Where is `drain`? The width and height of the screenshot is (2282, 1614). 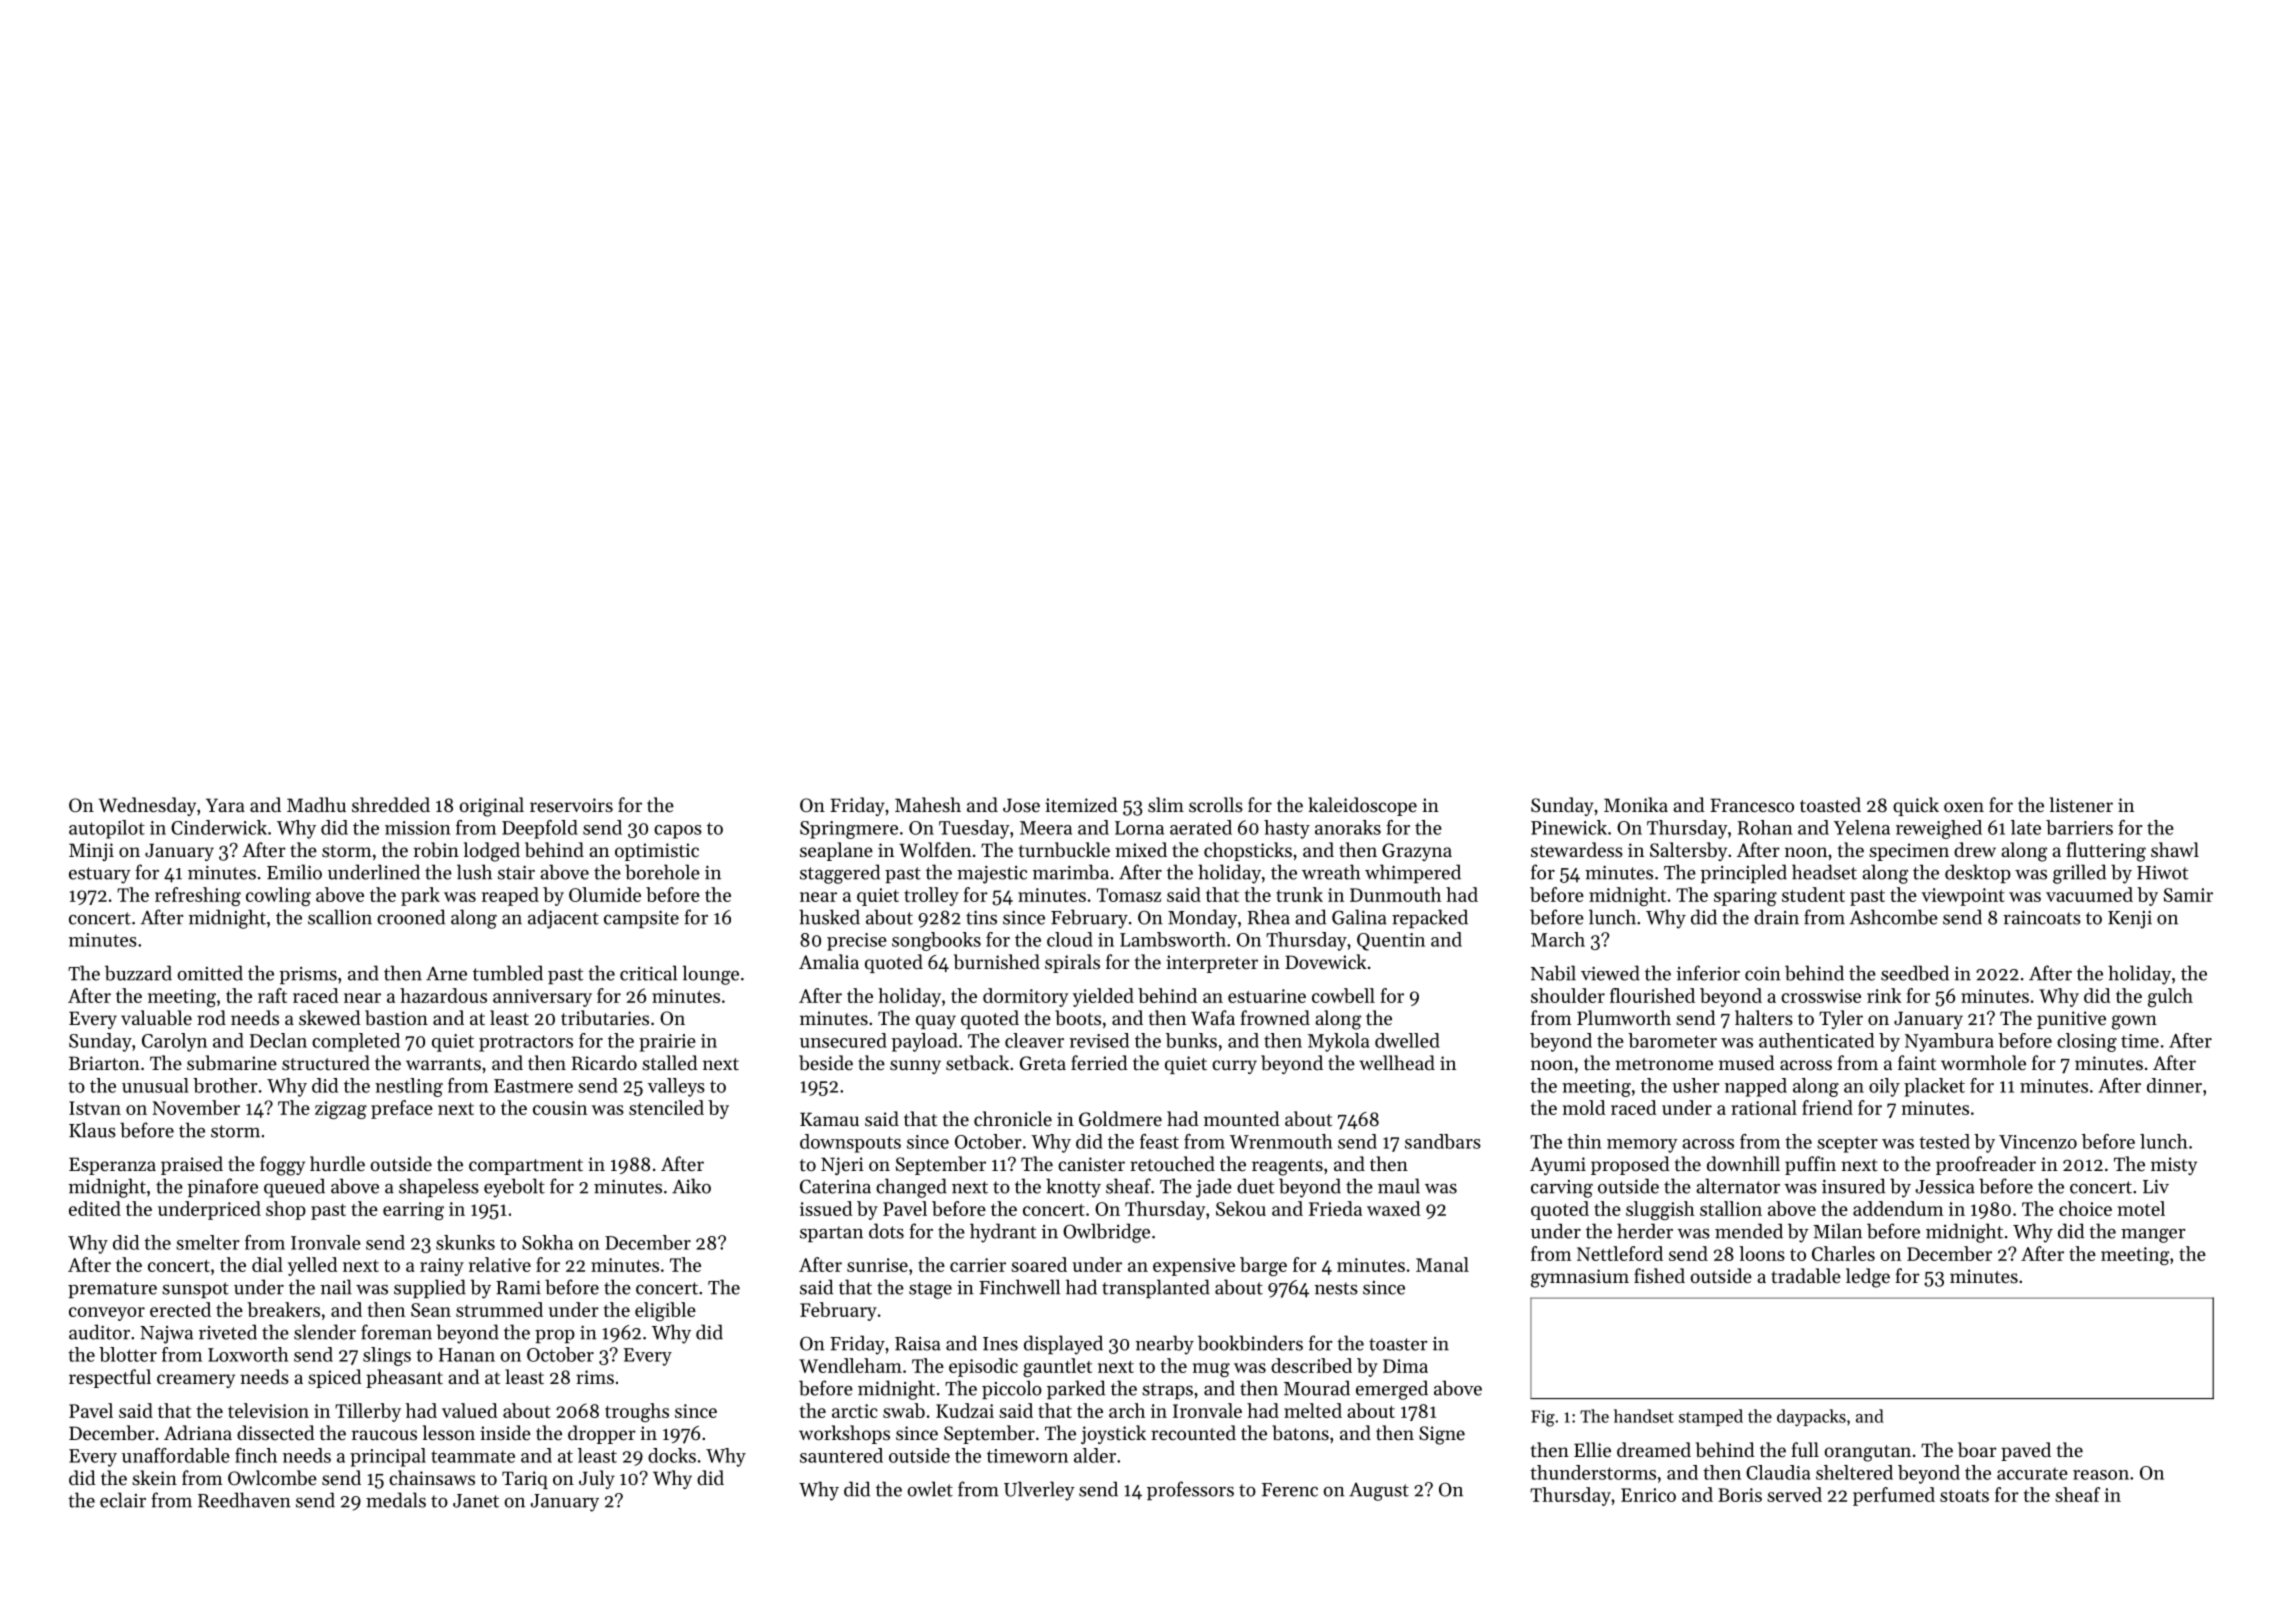
drain is located at coordinates (1776, 917).
